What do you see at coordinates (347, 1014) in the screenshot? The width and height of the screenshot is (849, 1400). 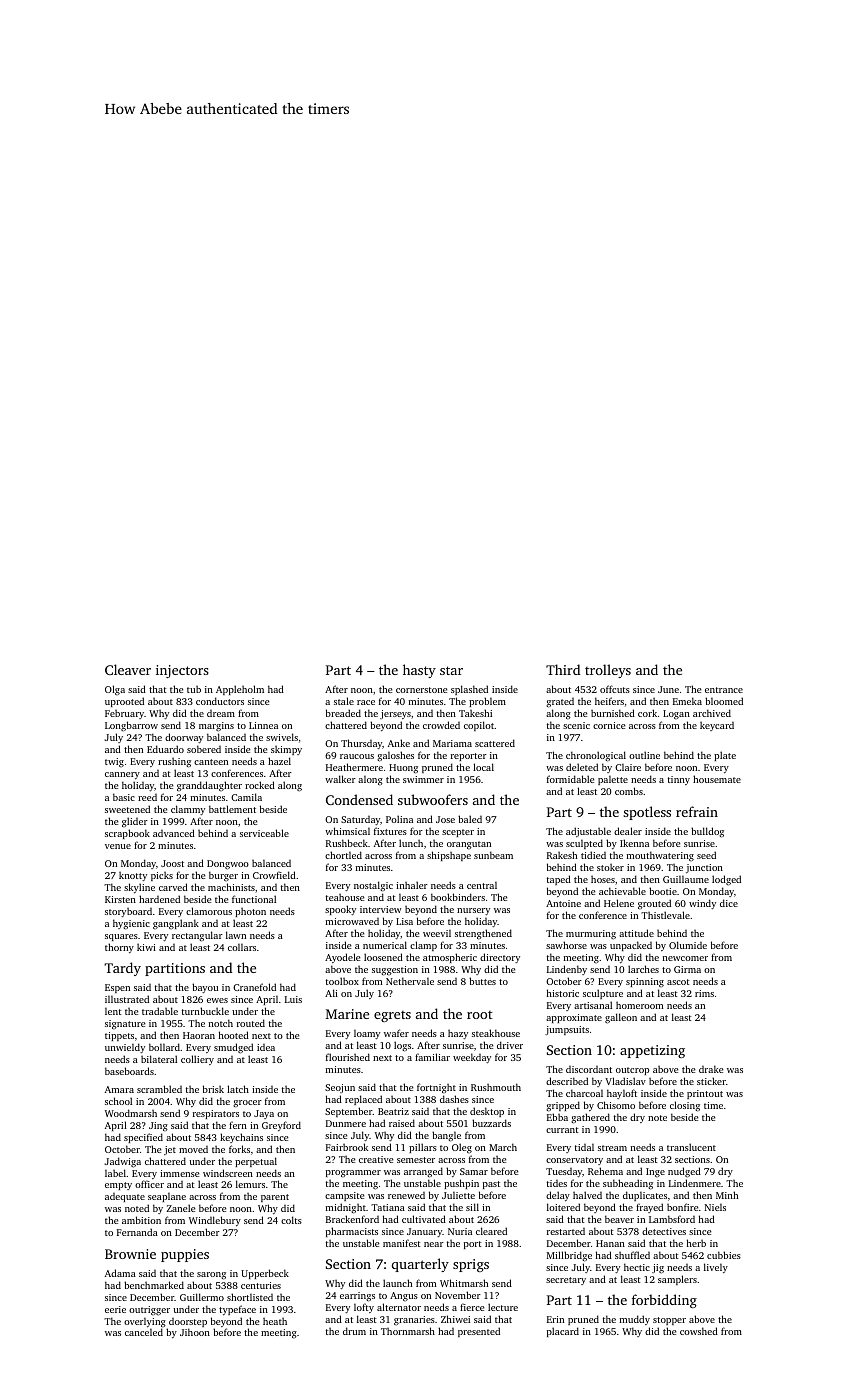 I see `Marine` at bounding box center [347, 1014].
